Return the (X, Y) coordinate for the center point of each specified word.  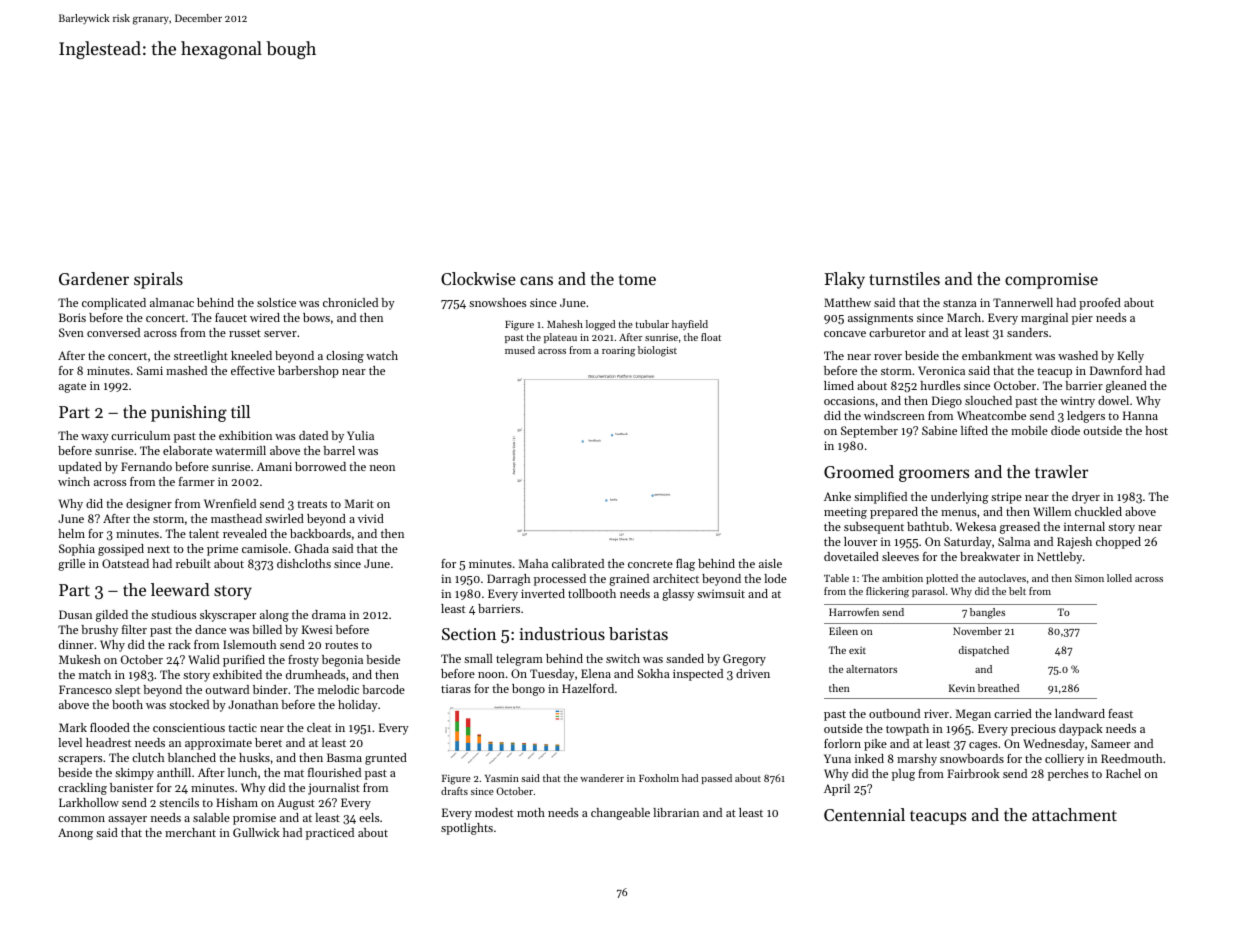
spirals (158, 280)
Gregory (744, 660)
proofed (1100, 304)
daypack (1081, 730)
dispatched (984, 651)
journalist (334, 789)
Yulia (360, 435)
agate (72, 387)
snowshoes (497, 302)
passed (716, 779)
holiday (358, 706)
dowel (1113, 400)
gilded (112, 616)
